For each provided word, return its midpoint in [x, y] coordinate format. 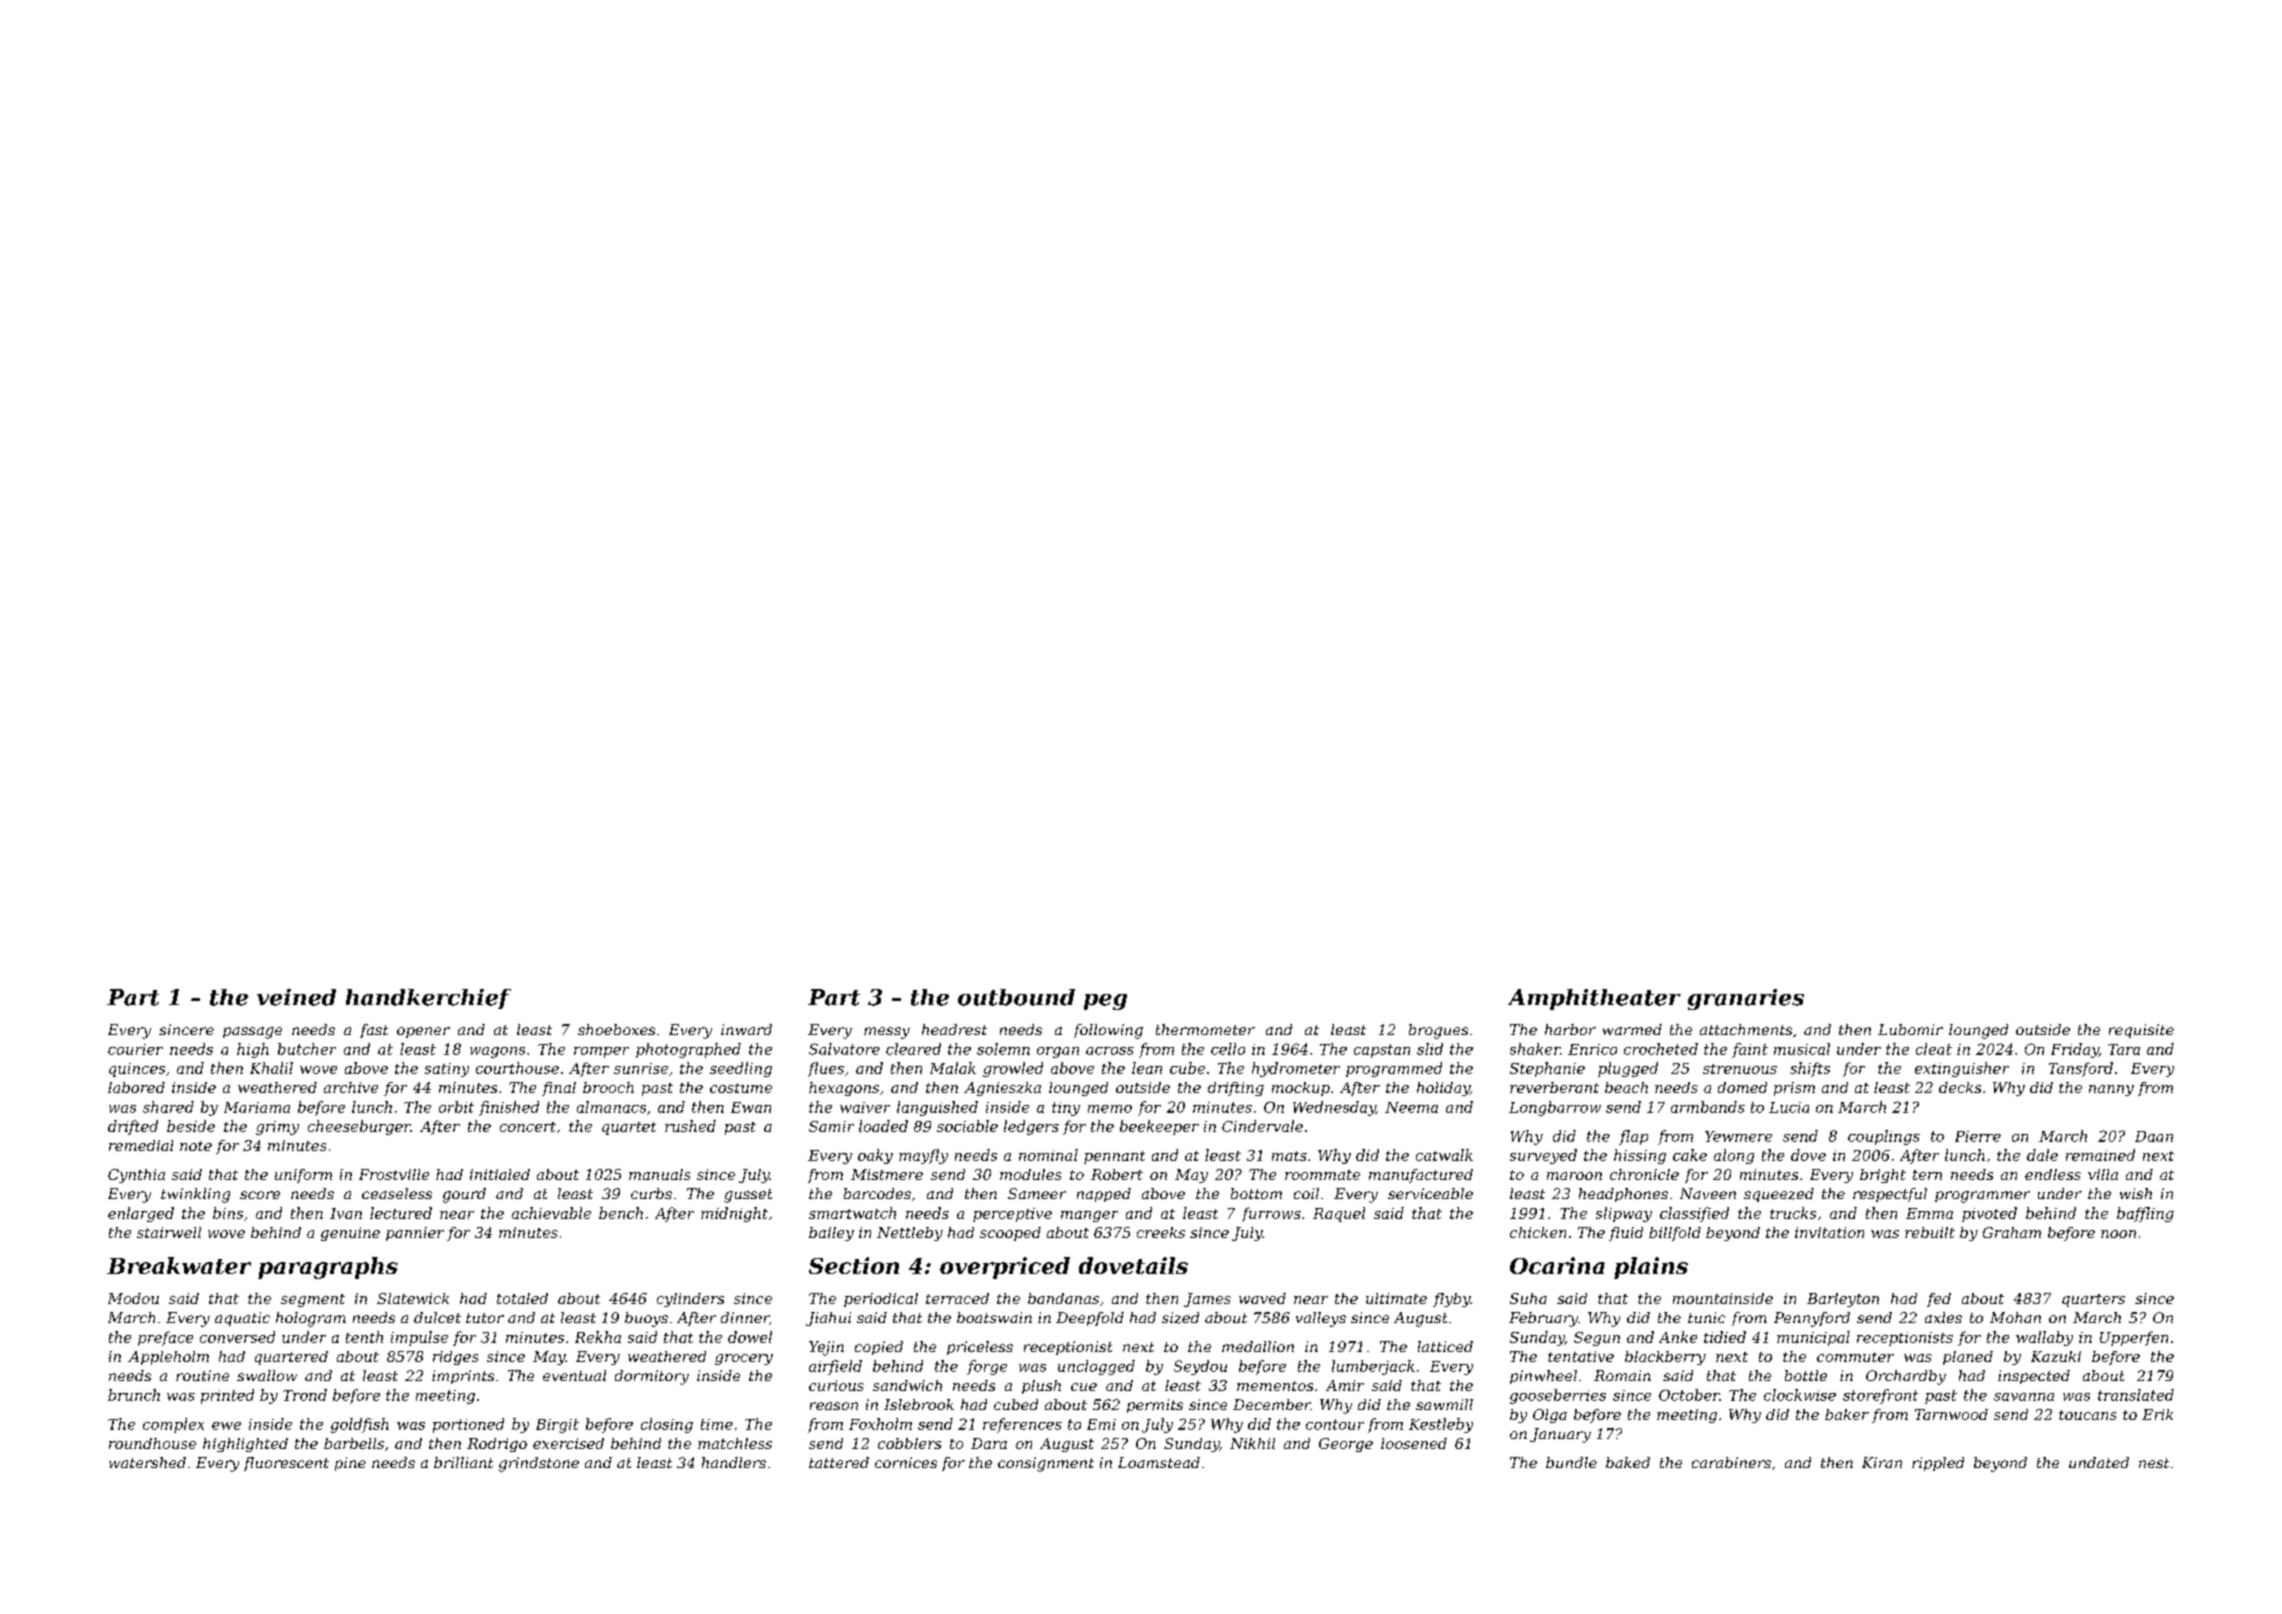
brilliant [463, 1462]
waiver [865, 1107]
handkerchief [428, 999]
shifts [1810, 1069]
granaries [1746, 999]
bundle [1571, 1462]
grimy [277, 1128]
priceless [980, 1348]
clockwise [1800, 1395]
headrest [954, 1029]
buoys [646, 1319]
